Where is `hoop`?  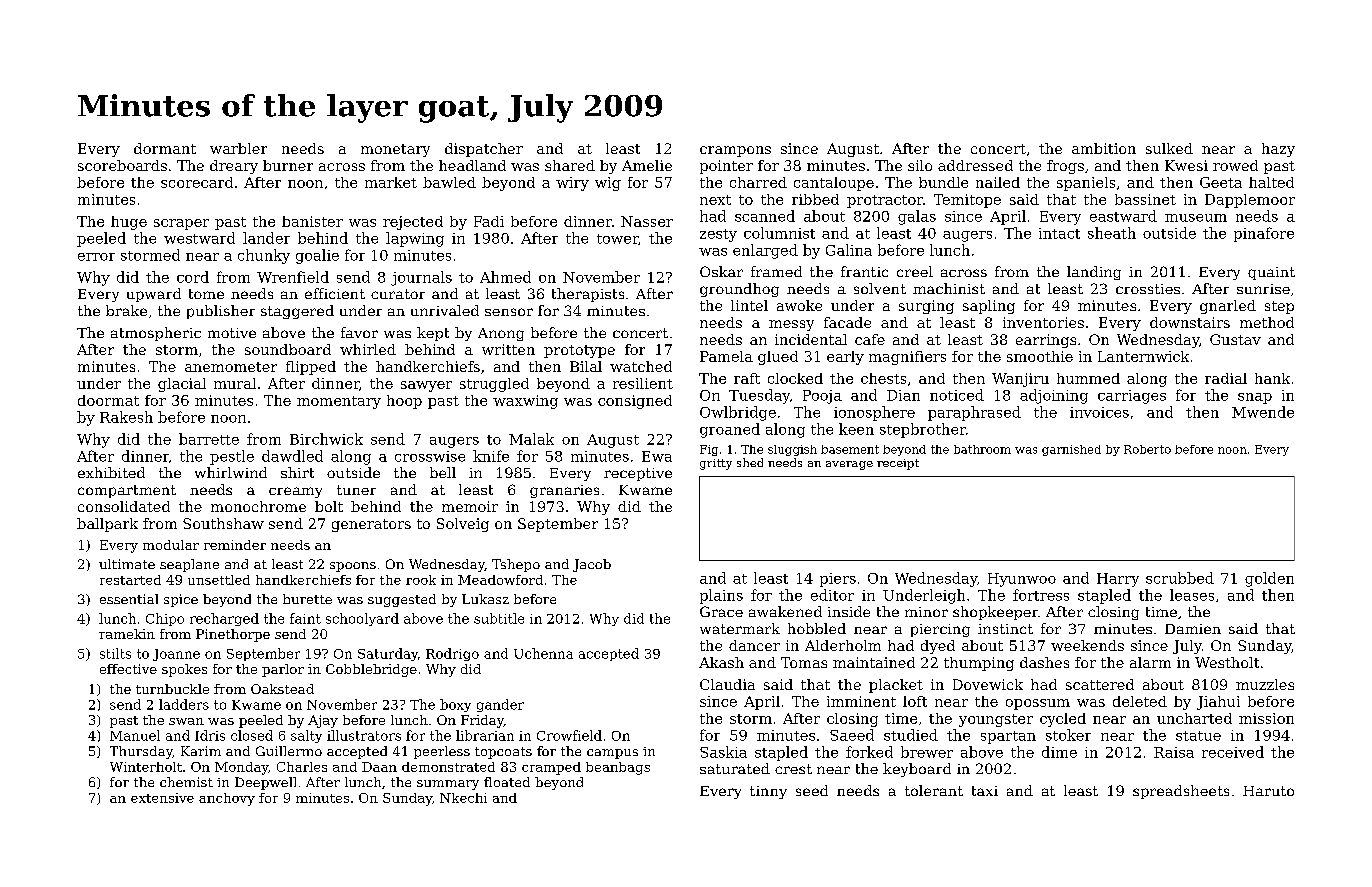 hoop is located at coordinates (404, 402).
